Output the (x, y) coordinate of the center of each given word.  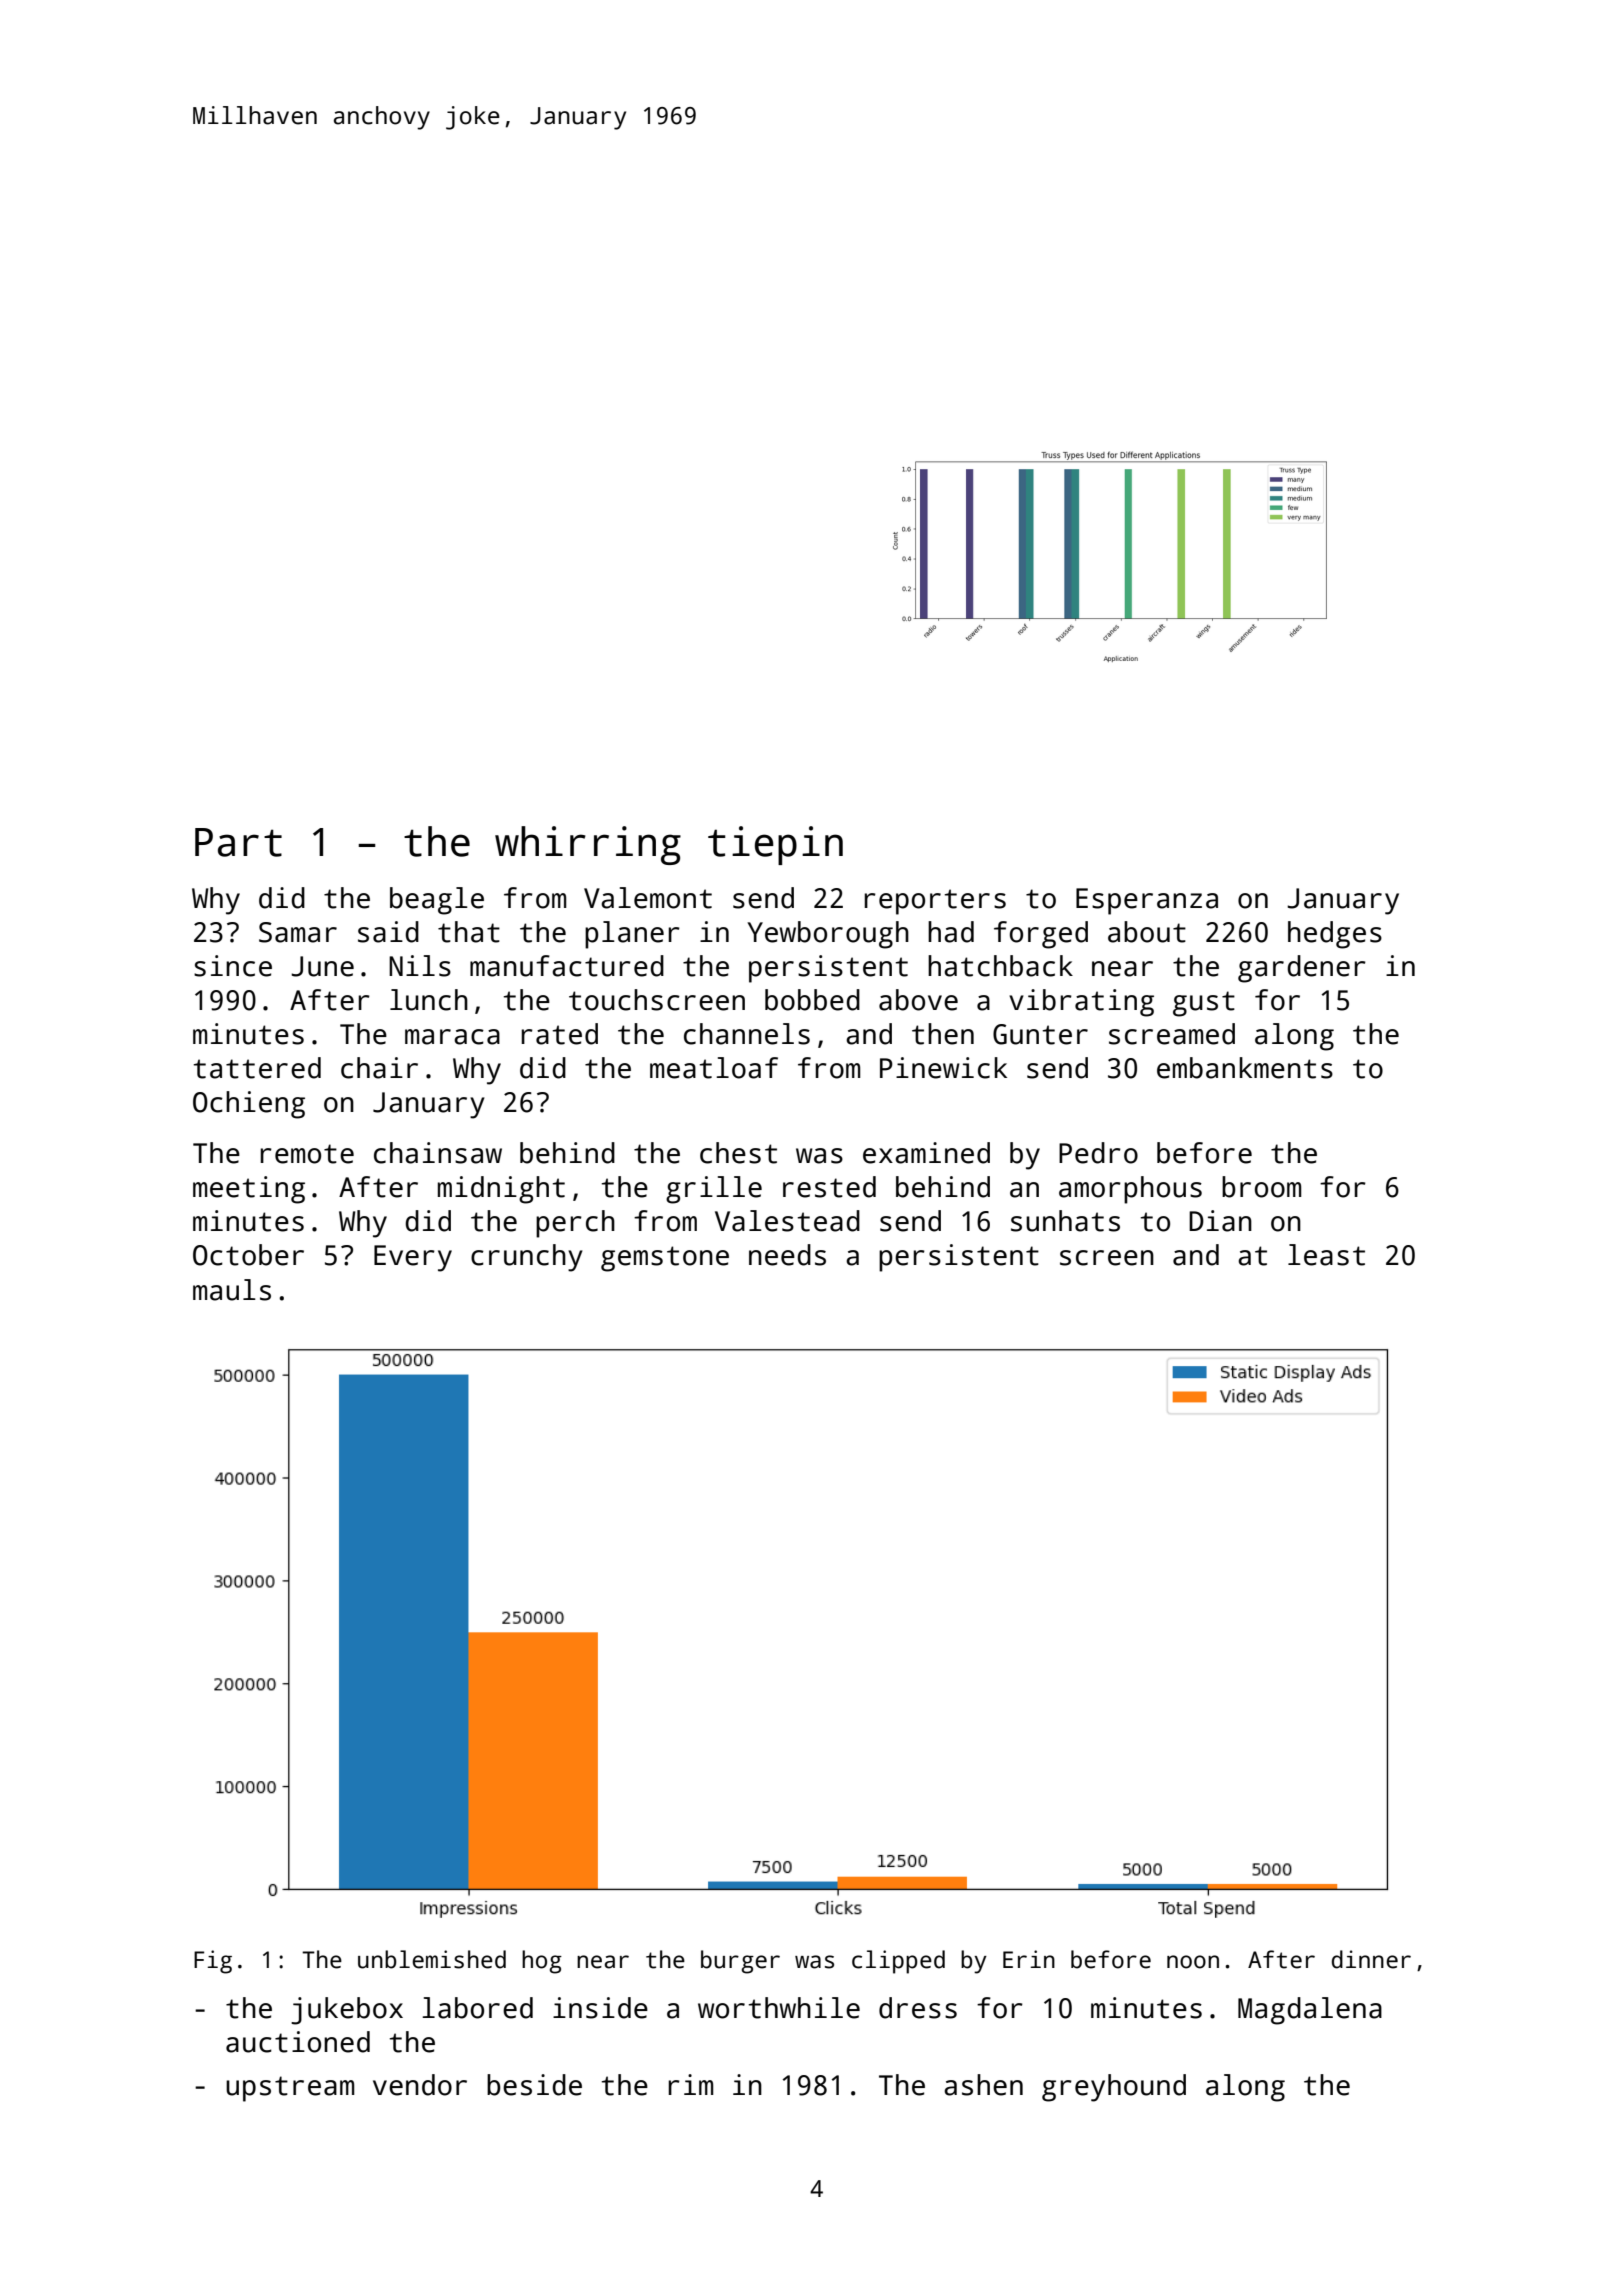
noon (1193, 1962)
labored (477, 2008)
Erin (1029, 1959)
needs (787, 1255)
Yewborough (828, 935)
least (1326, 1255)
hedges (1335, 935)
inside (600, 2008)
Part (238, 842)
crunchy (527, 1258)
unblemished (432, 1959)
